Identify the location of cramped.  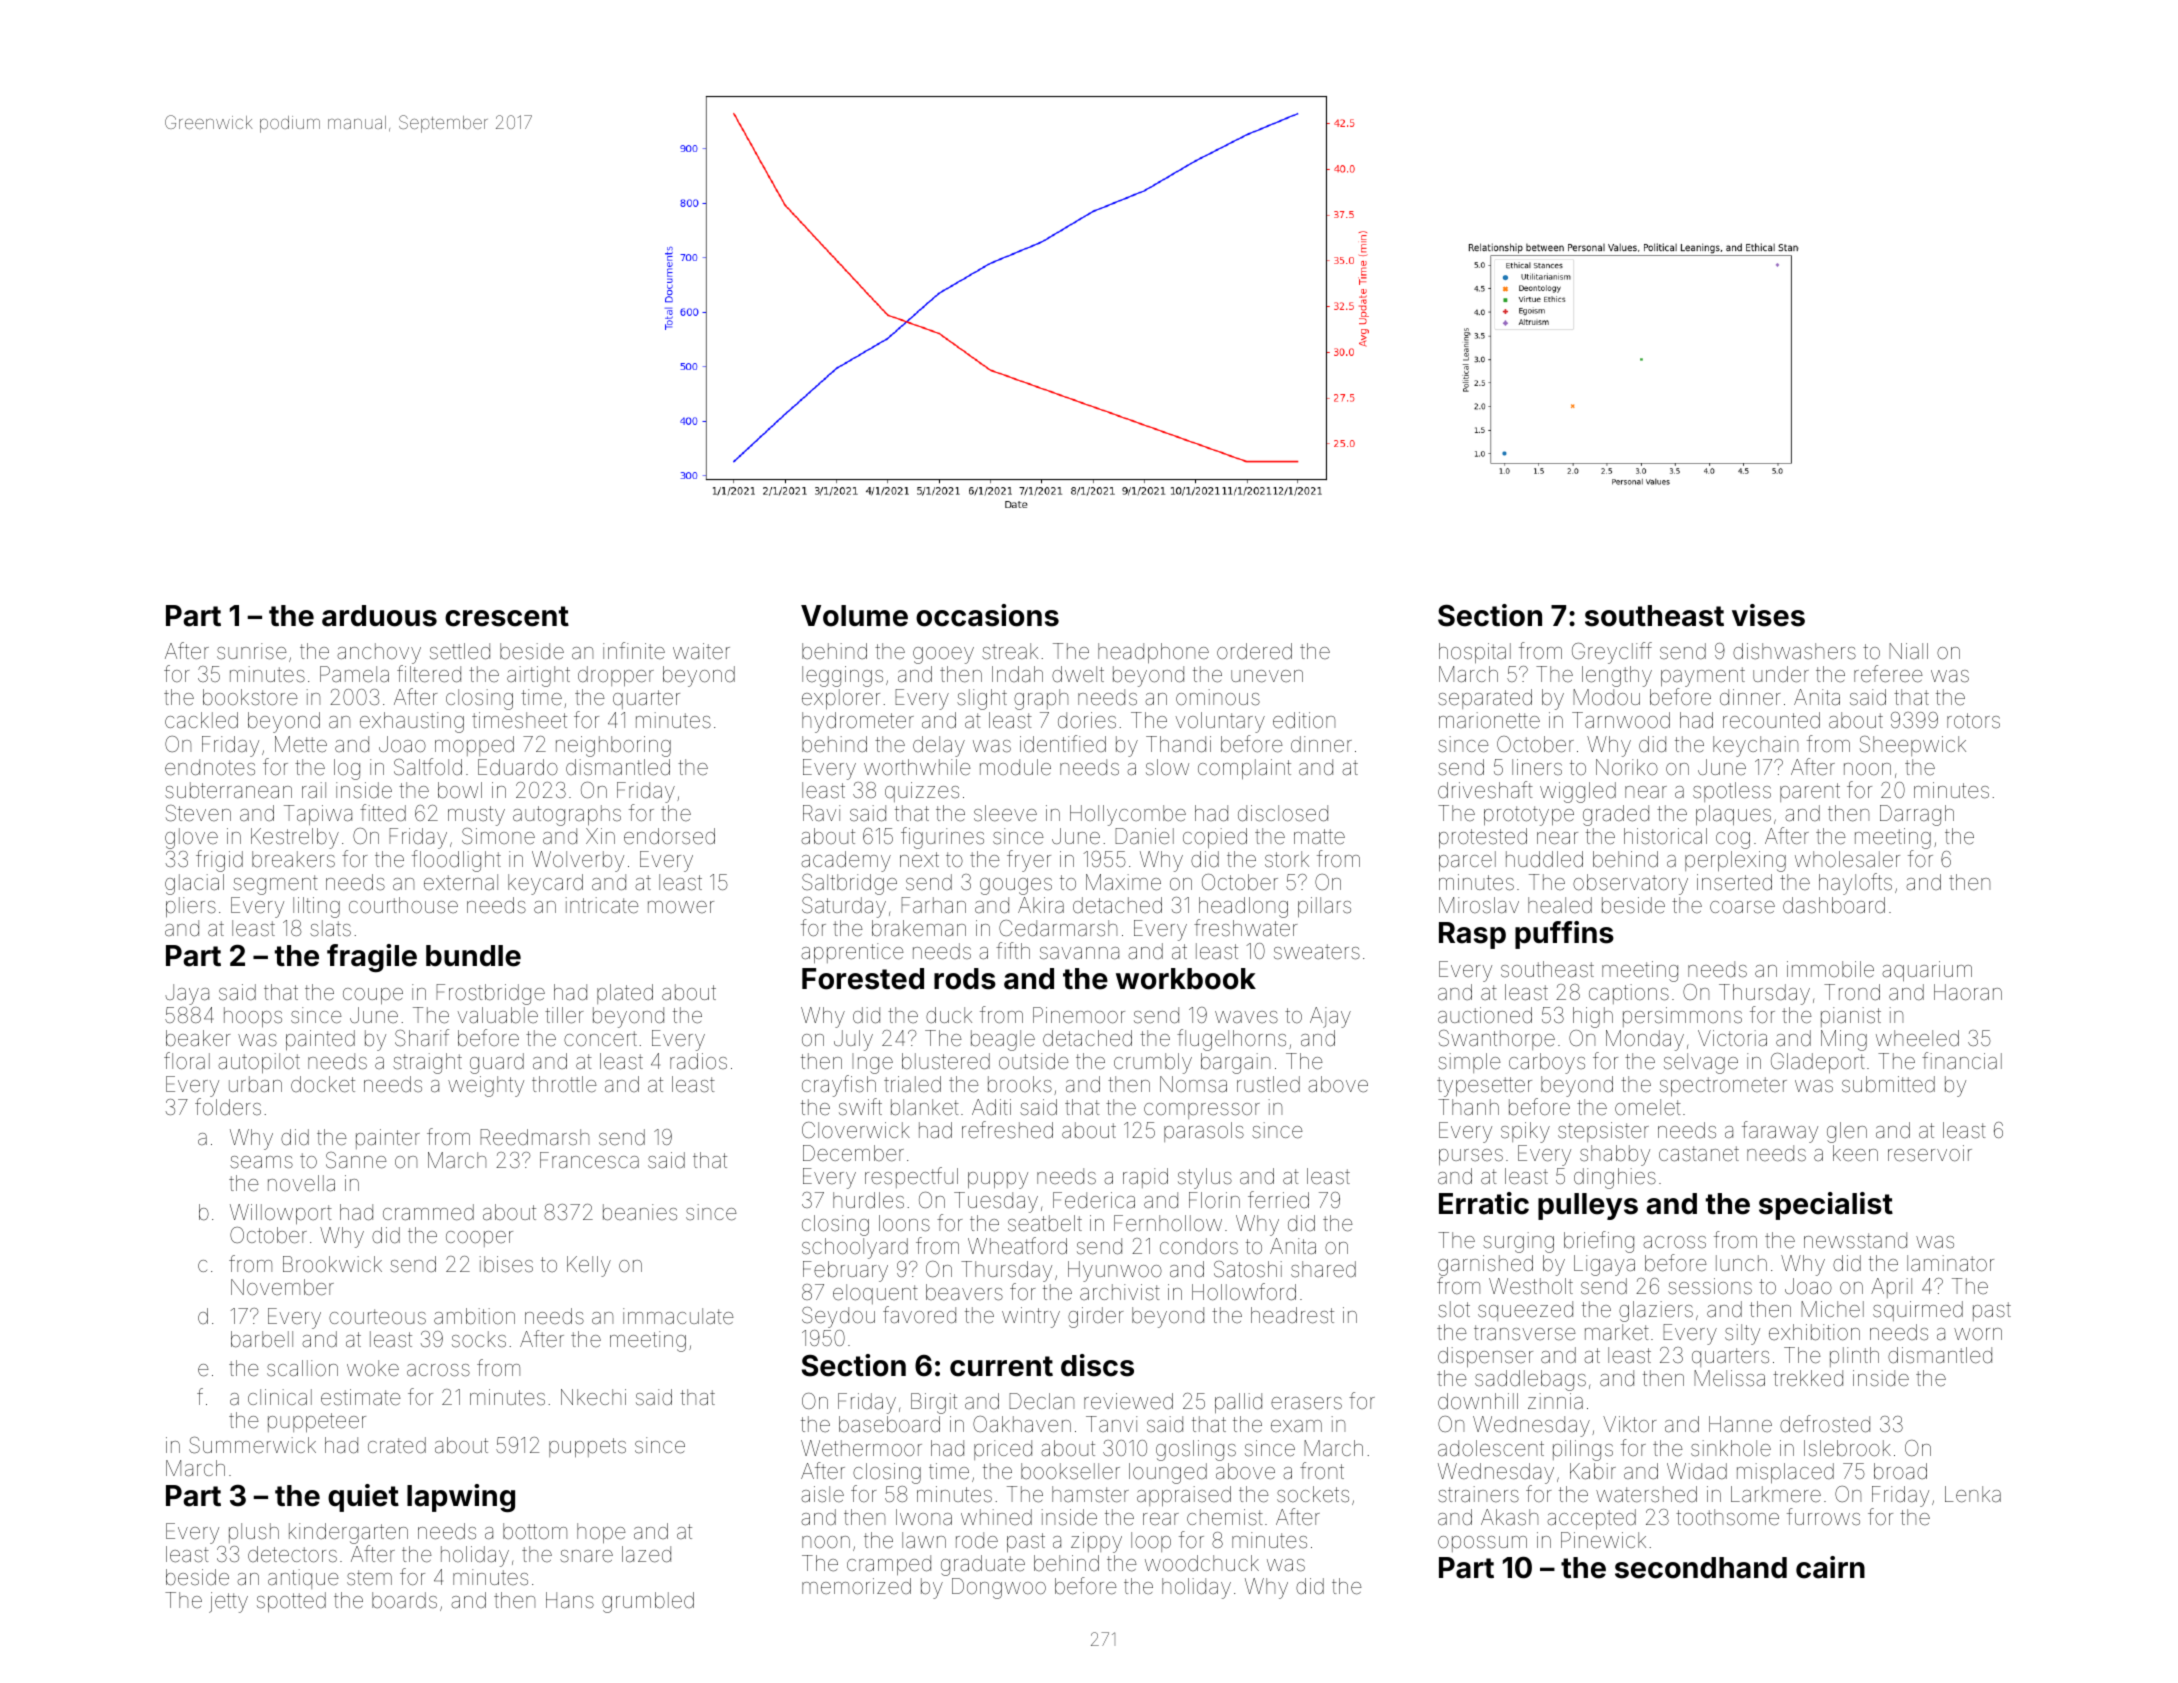
(889, 1565).
